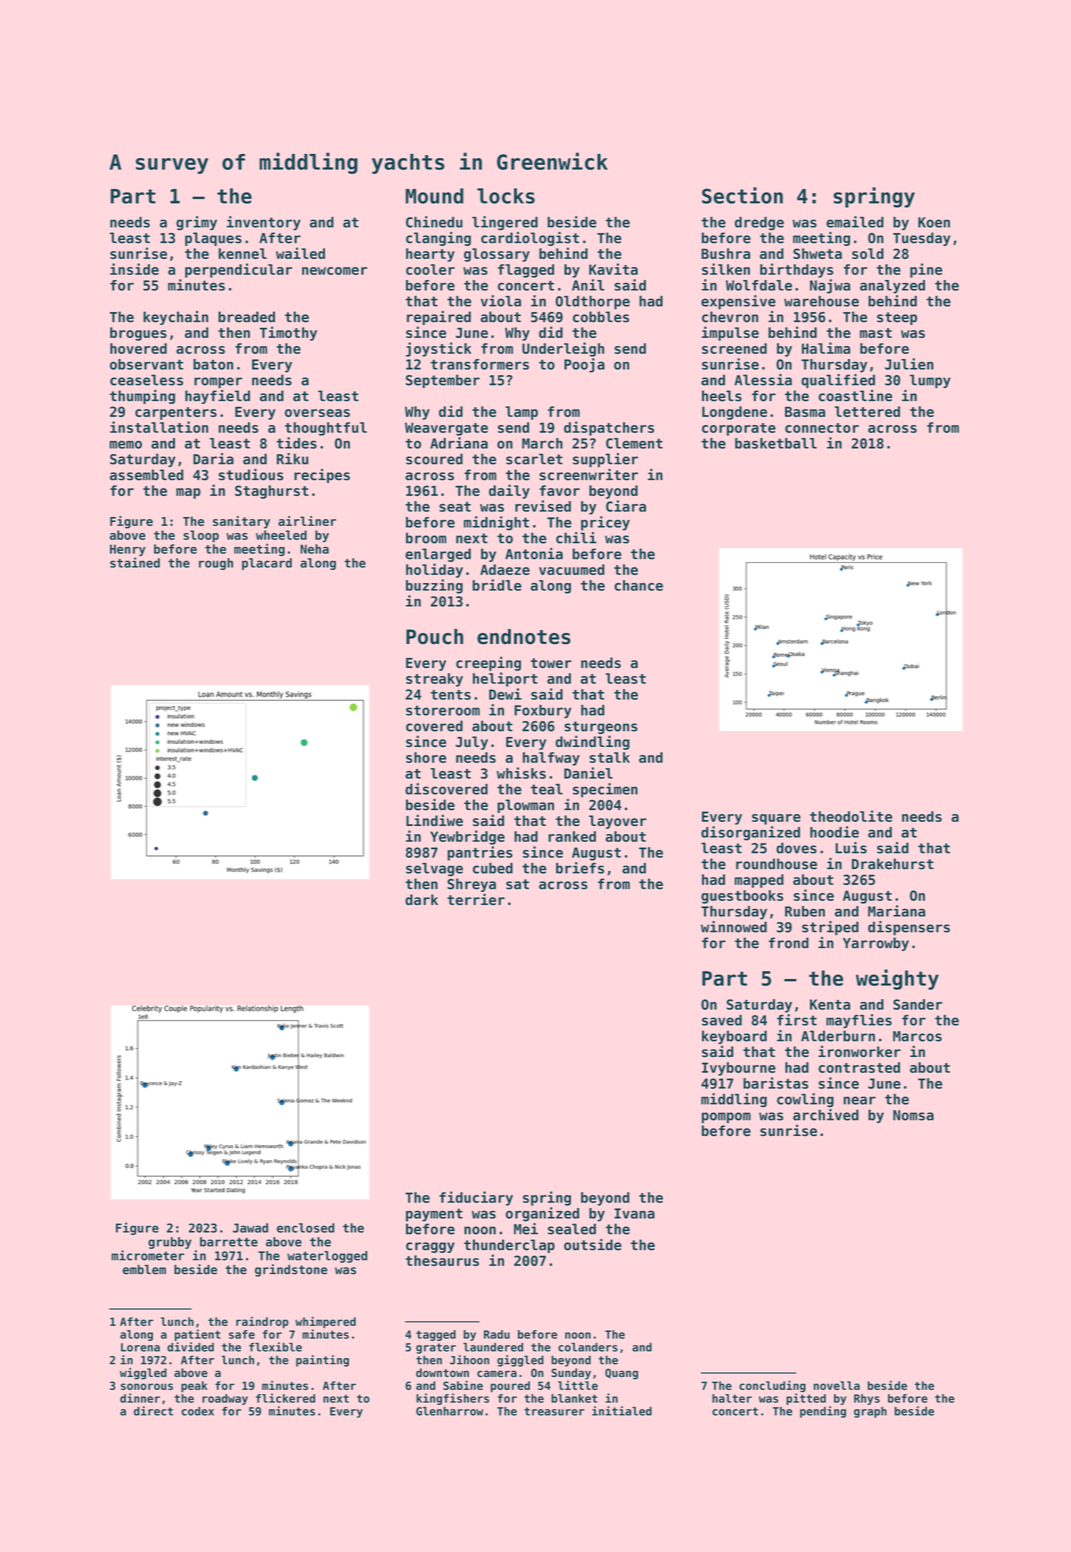 The height and width of the document is (1552, 1071). Describe the element at coordinates (838, 1036) in the document. I see `Alderburn` at that location.
